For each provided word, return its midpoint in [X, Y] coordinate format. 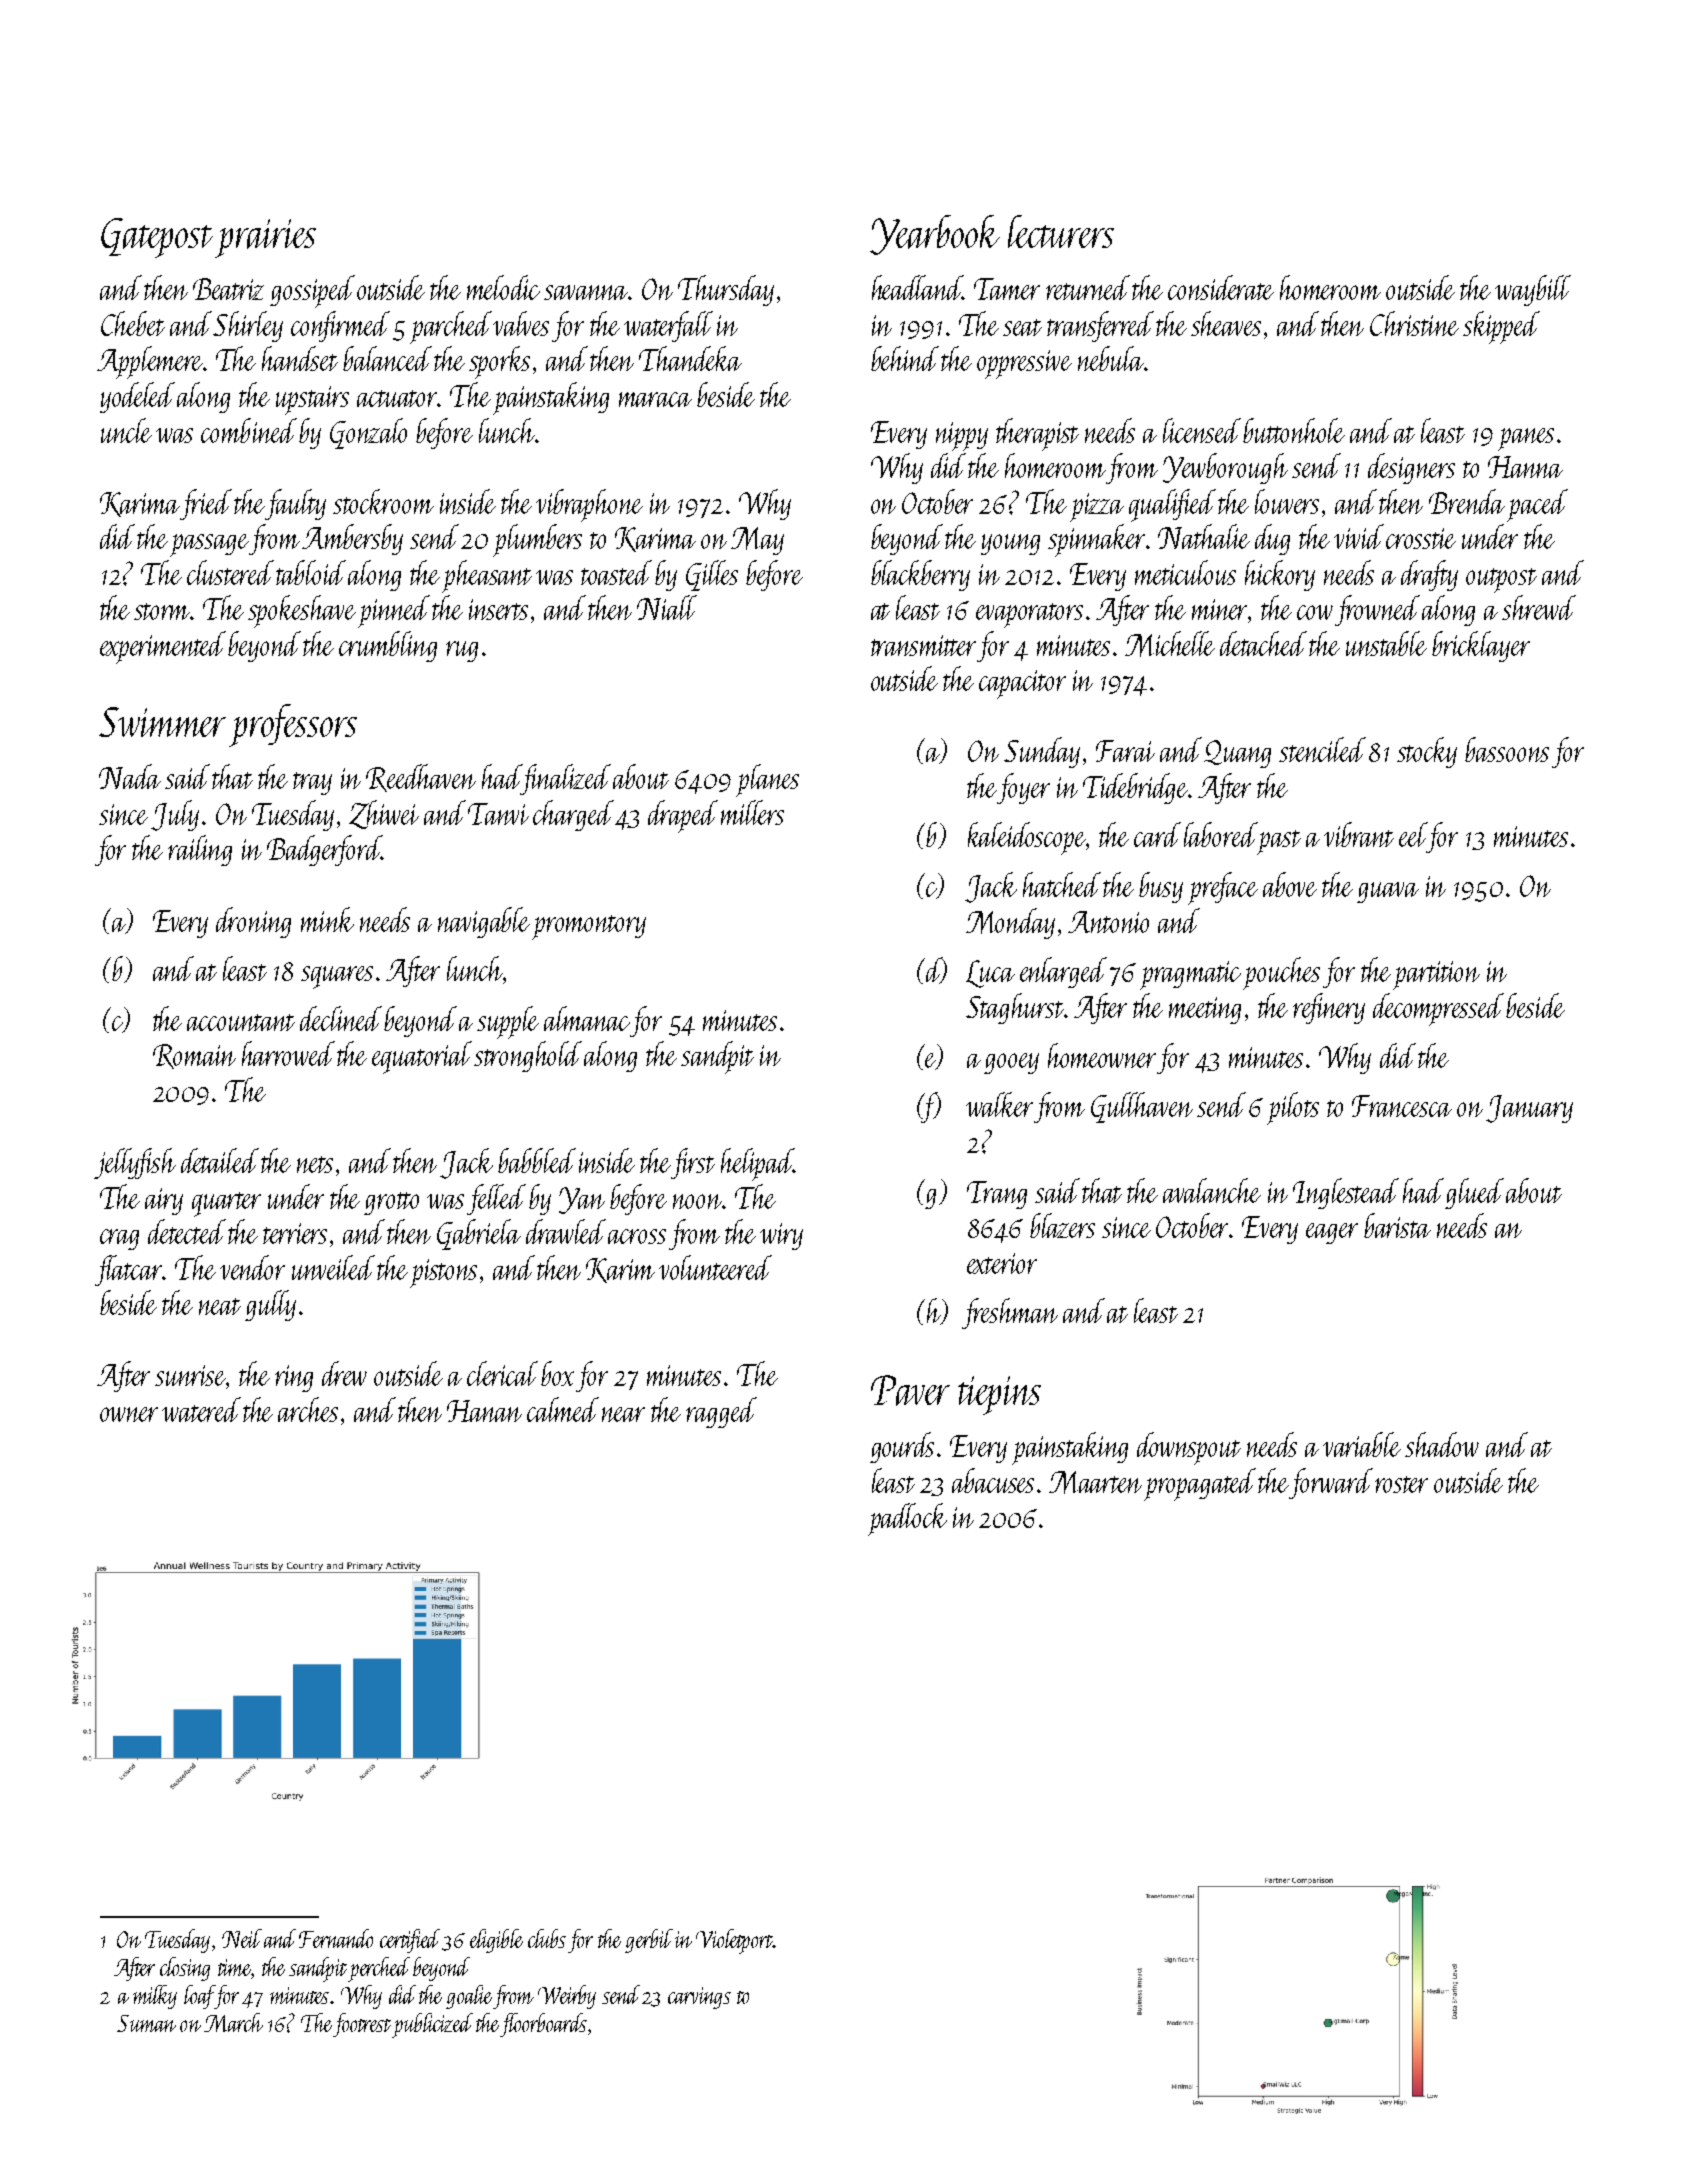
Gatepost [157, 238]
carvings [699, 1998]
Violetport [734, 1941]
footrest [362, 2025]
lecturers [1061, 231]
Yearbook [935, 235]
